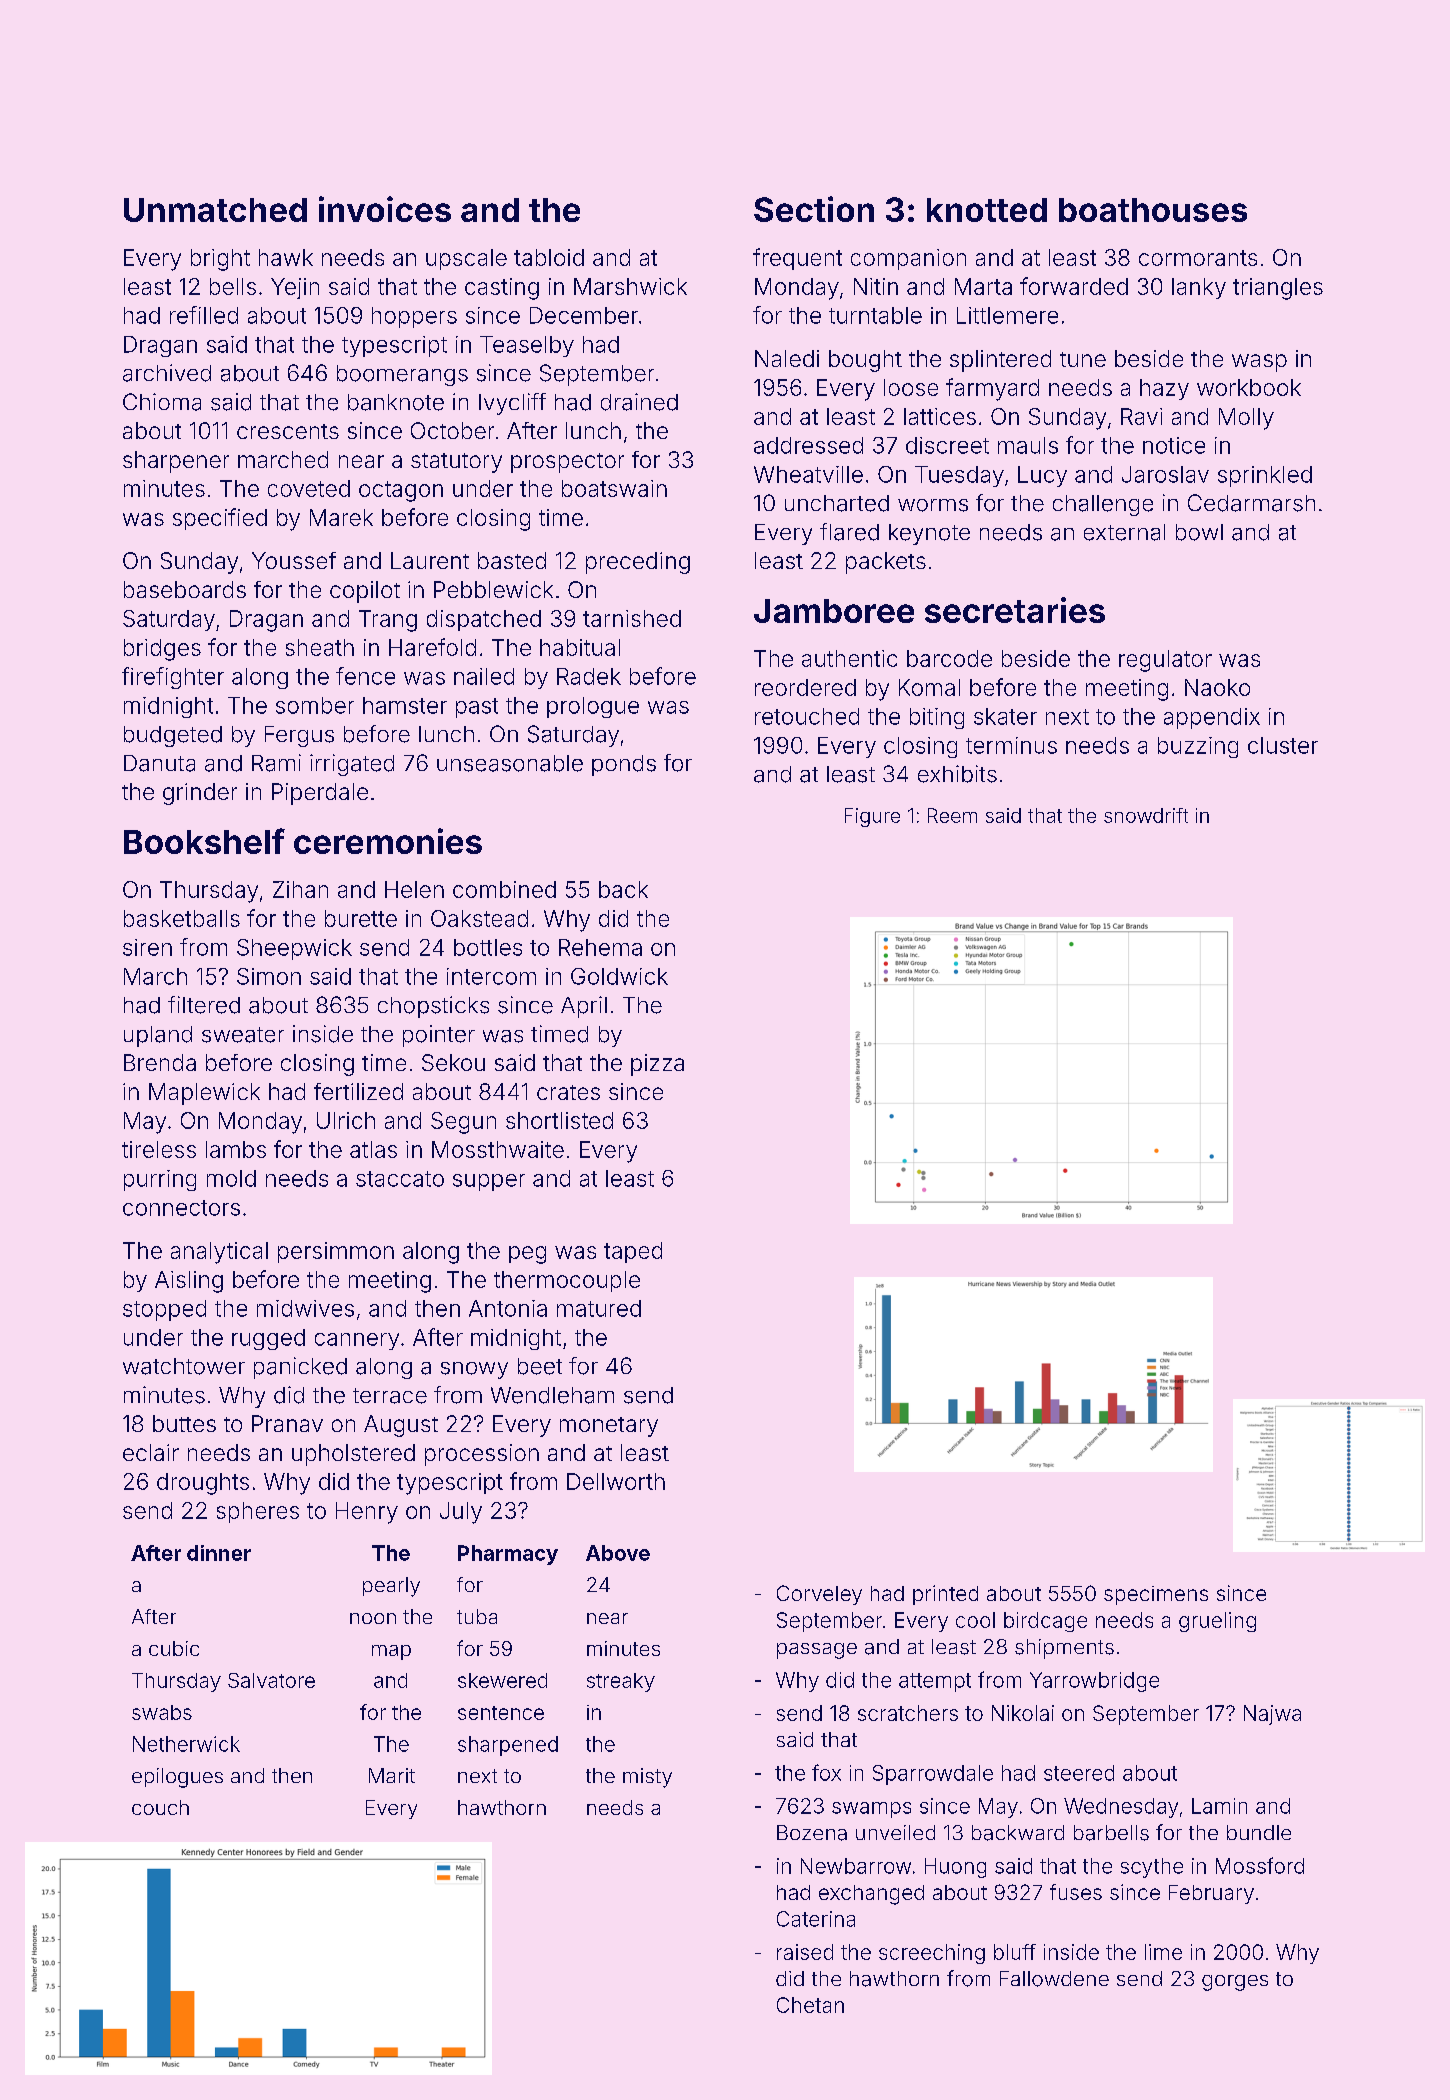  I want to click on Fallowdene, so click(1054, 1979).
